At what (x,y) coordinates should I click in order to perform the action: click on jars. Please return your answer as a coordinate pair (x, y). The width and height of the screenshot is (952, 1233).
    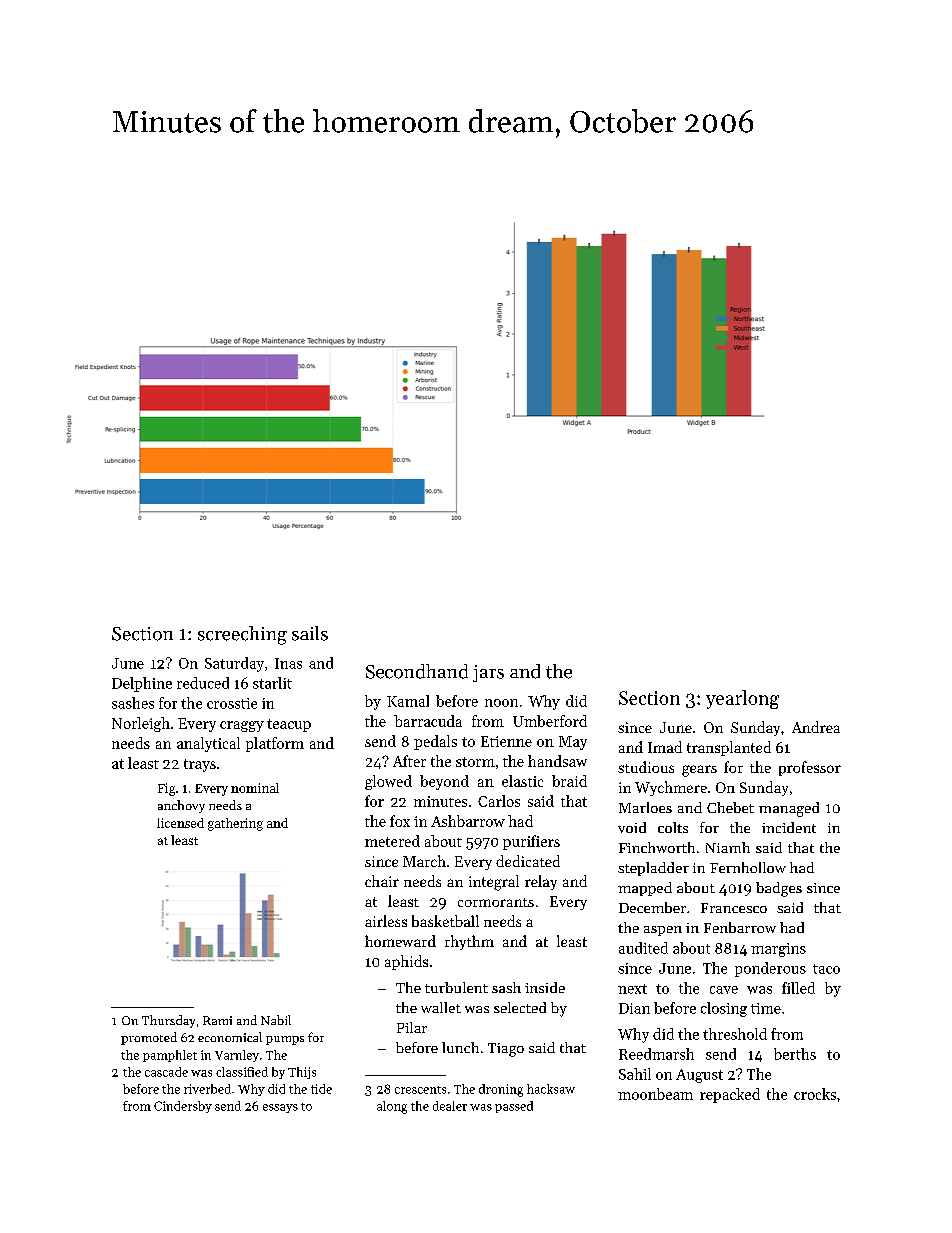
    Looking at the image, I should click on (488, 673).
